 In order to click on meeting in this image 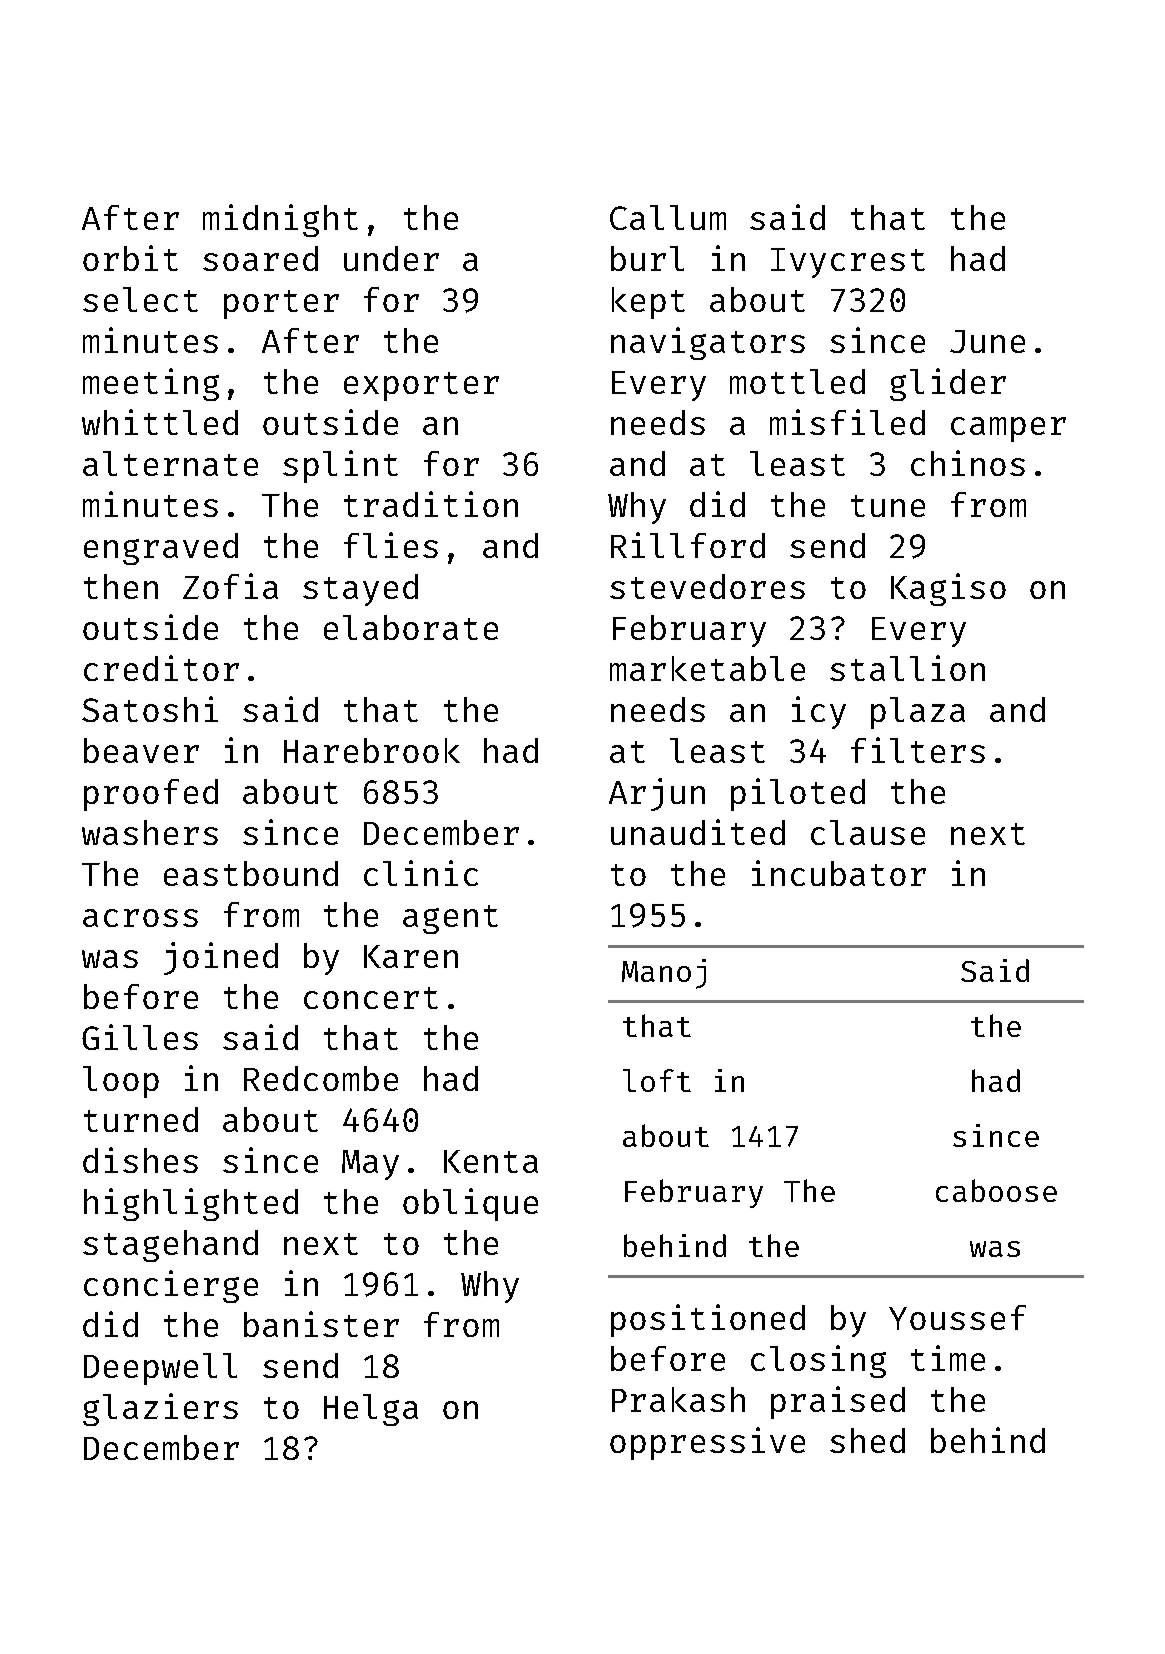, I will do `click(151, 384)`.
